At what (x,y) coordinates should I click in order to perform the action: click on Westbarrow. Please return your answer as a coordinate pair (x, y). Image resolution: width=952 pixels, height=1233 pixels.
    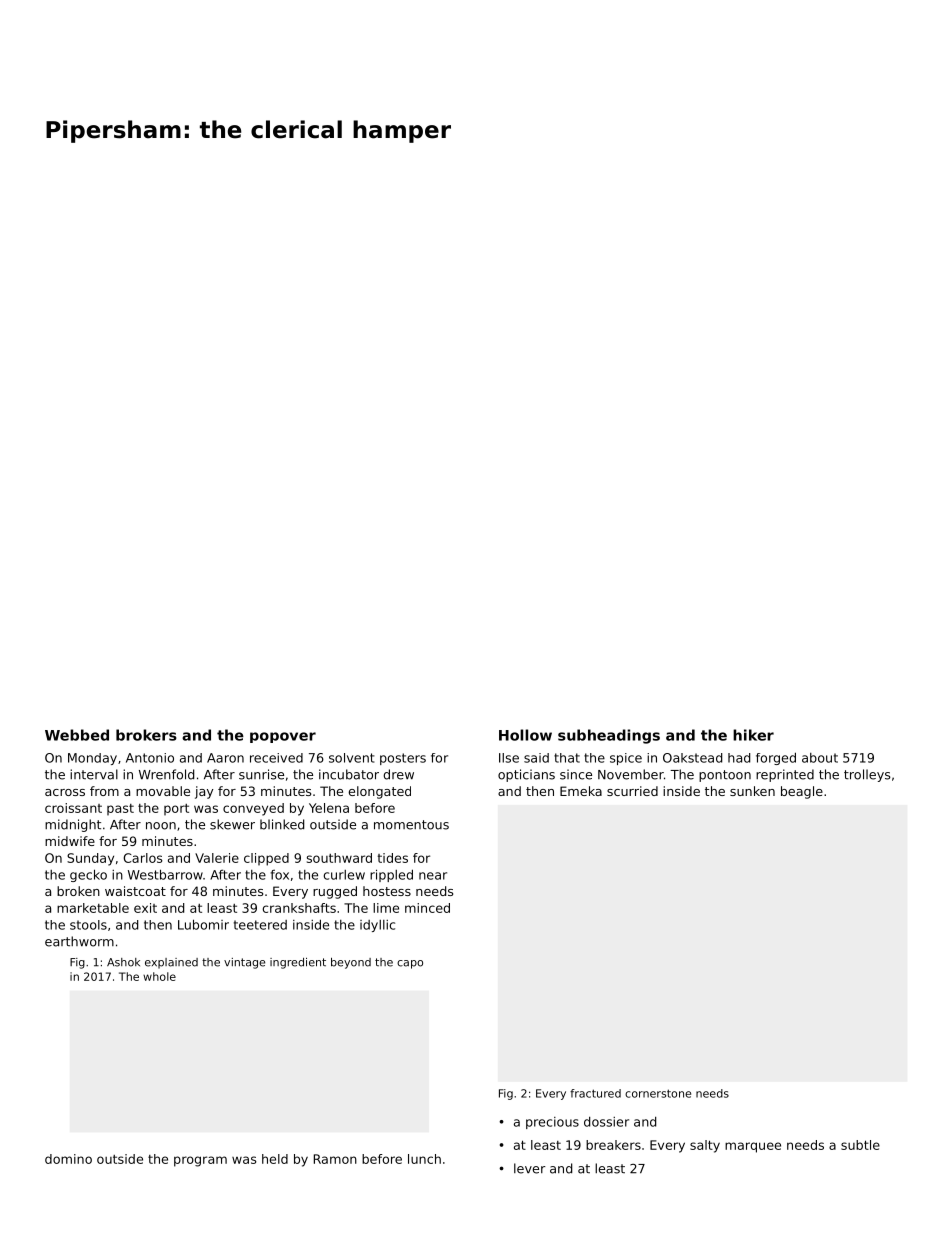
    Looking at the image, I should click on (165, 874).
